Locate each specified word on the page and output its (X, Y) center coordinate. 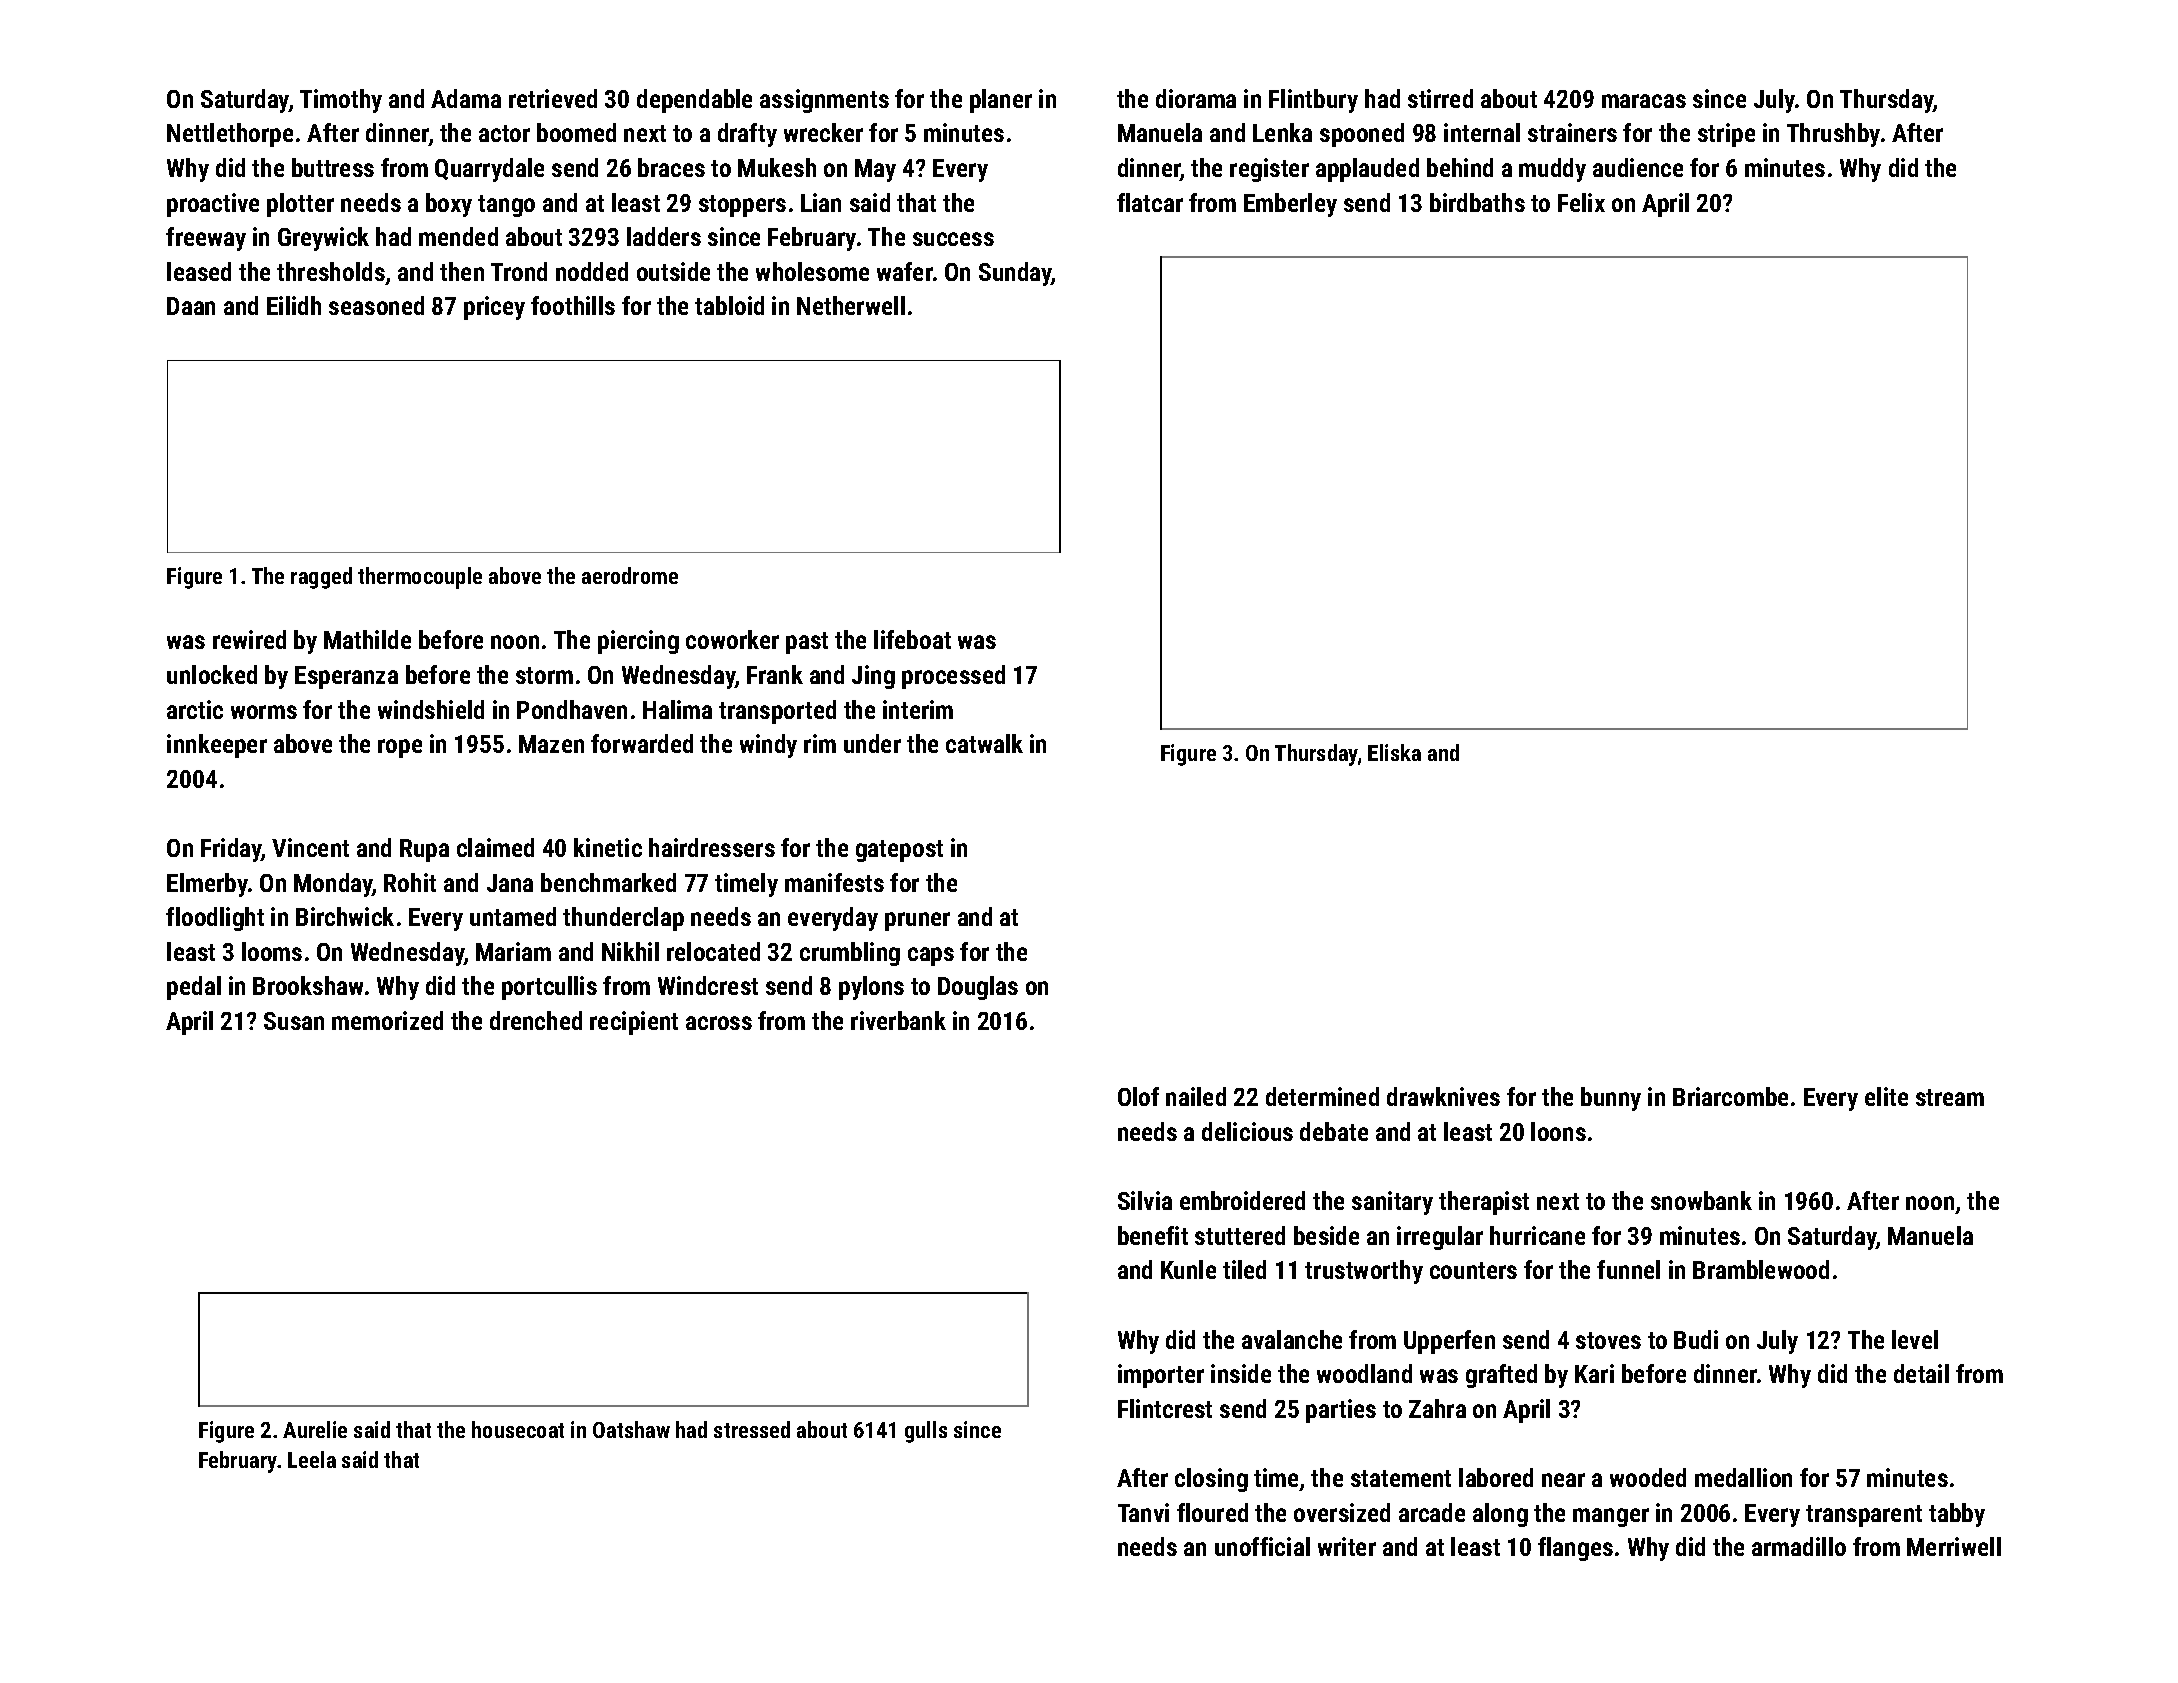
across (719, 1023)
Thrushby (1833, 135)
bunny (1611, 1099)
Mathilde (367, 639)
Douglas (978, 988)
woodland (1364, 1373)
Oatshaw (631, 1429)
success (953, 239)
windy (768, 746)
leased (199, 271)
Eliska (1394, 752)
